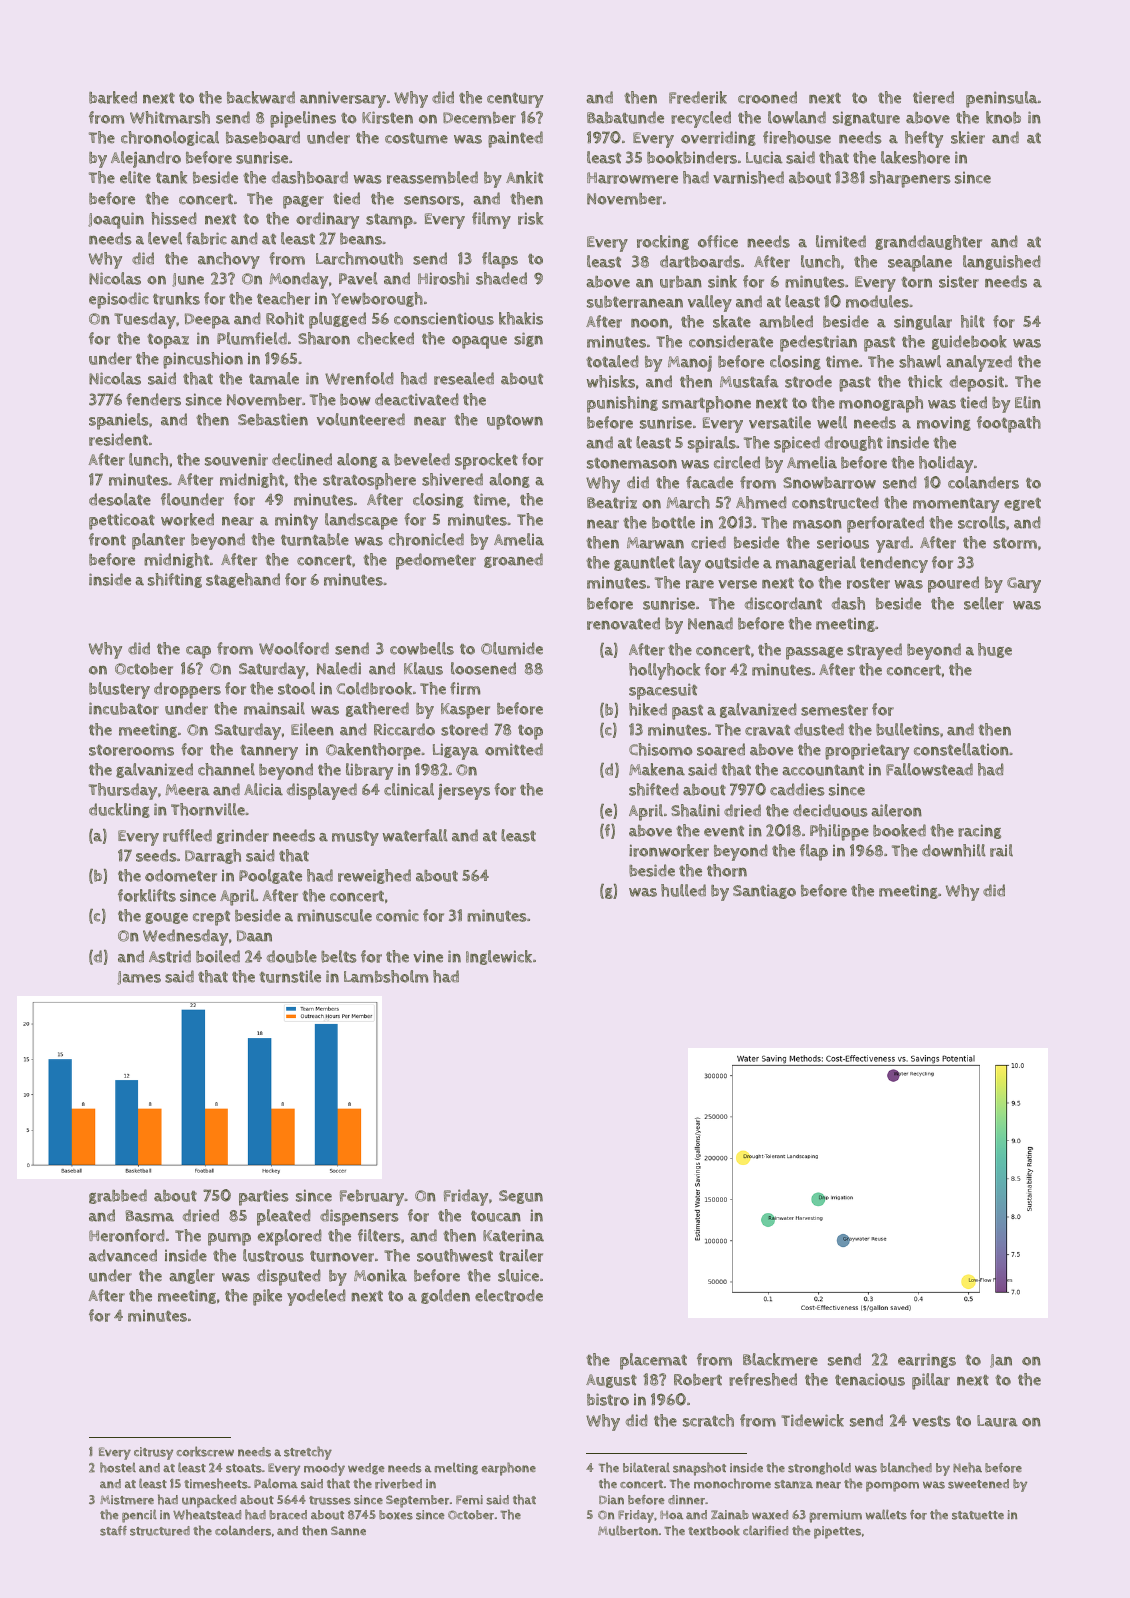 The image size is (1130, 1598). Describe the element at coordinates (160, 1531) in the screenshot. I see `structured` at that location.
